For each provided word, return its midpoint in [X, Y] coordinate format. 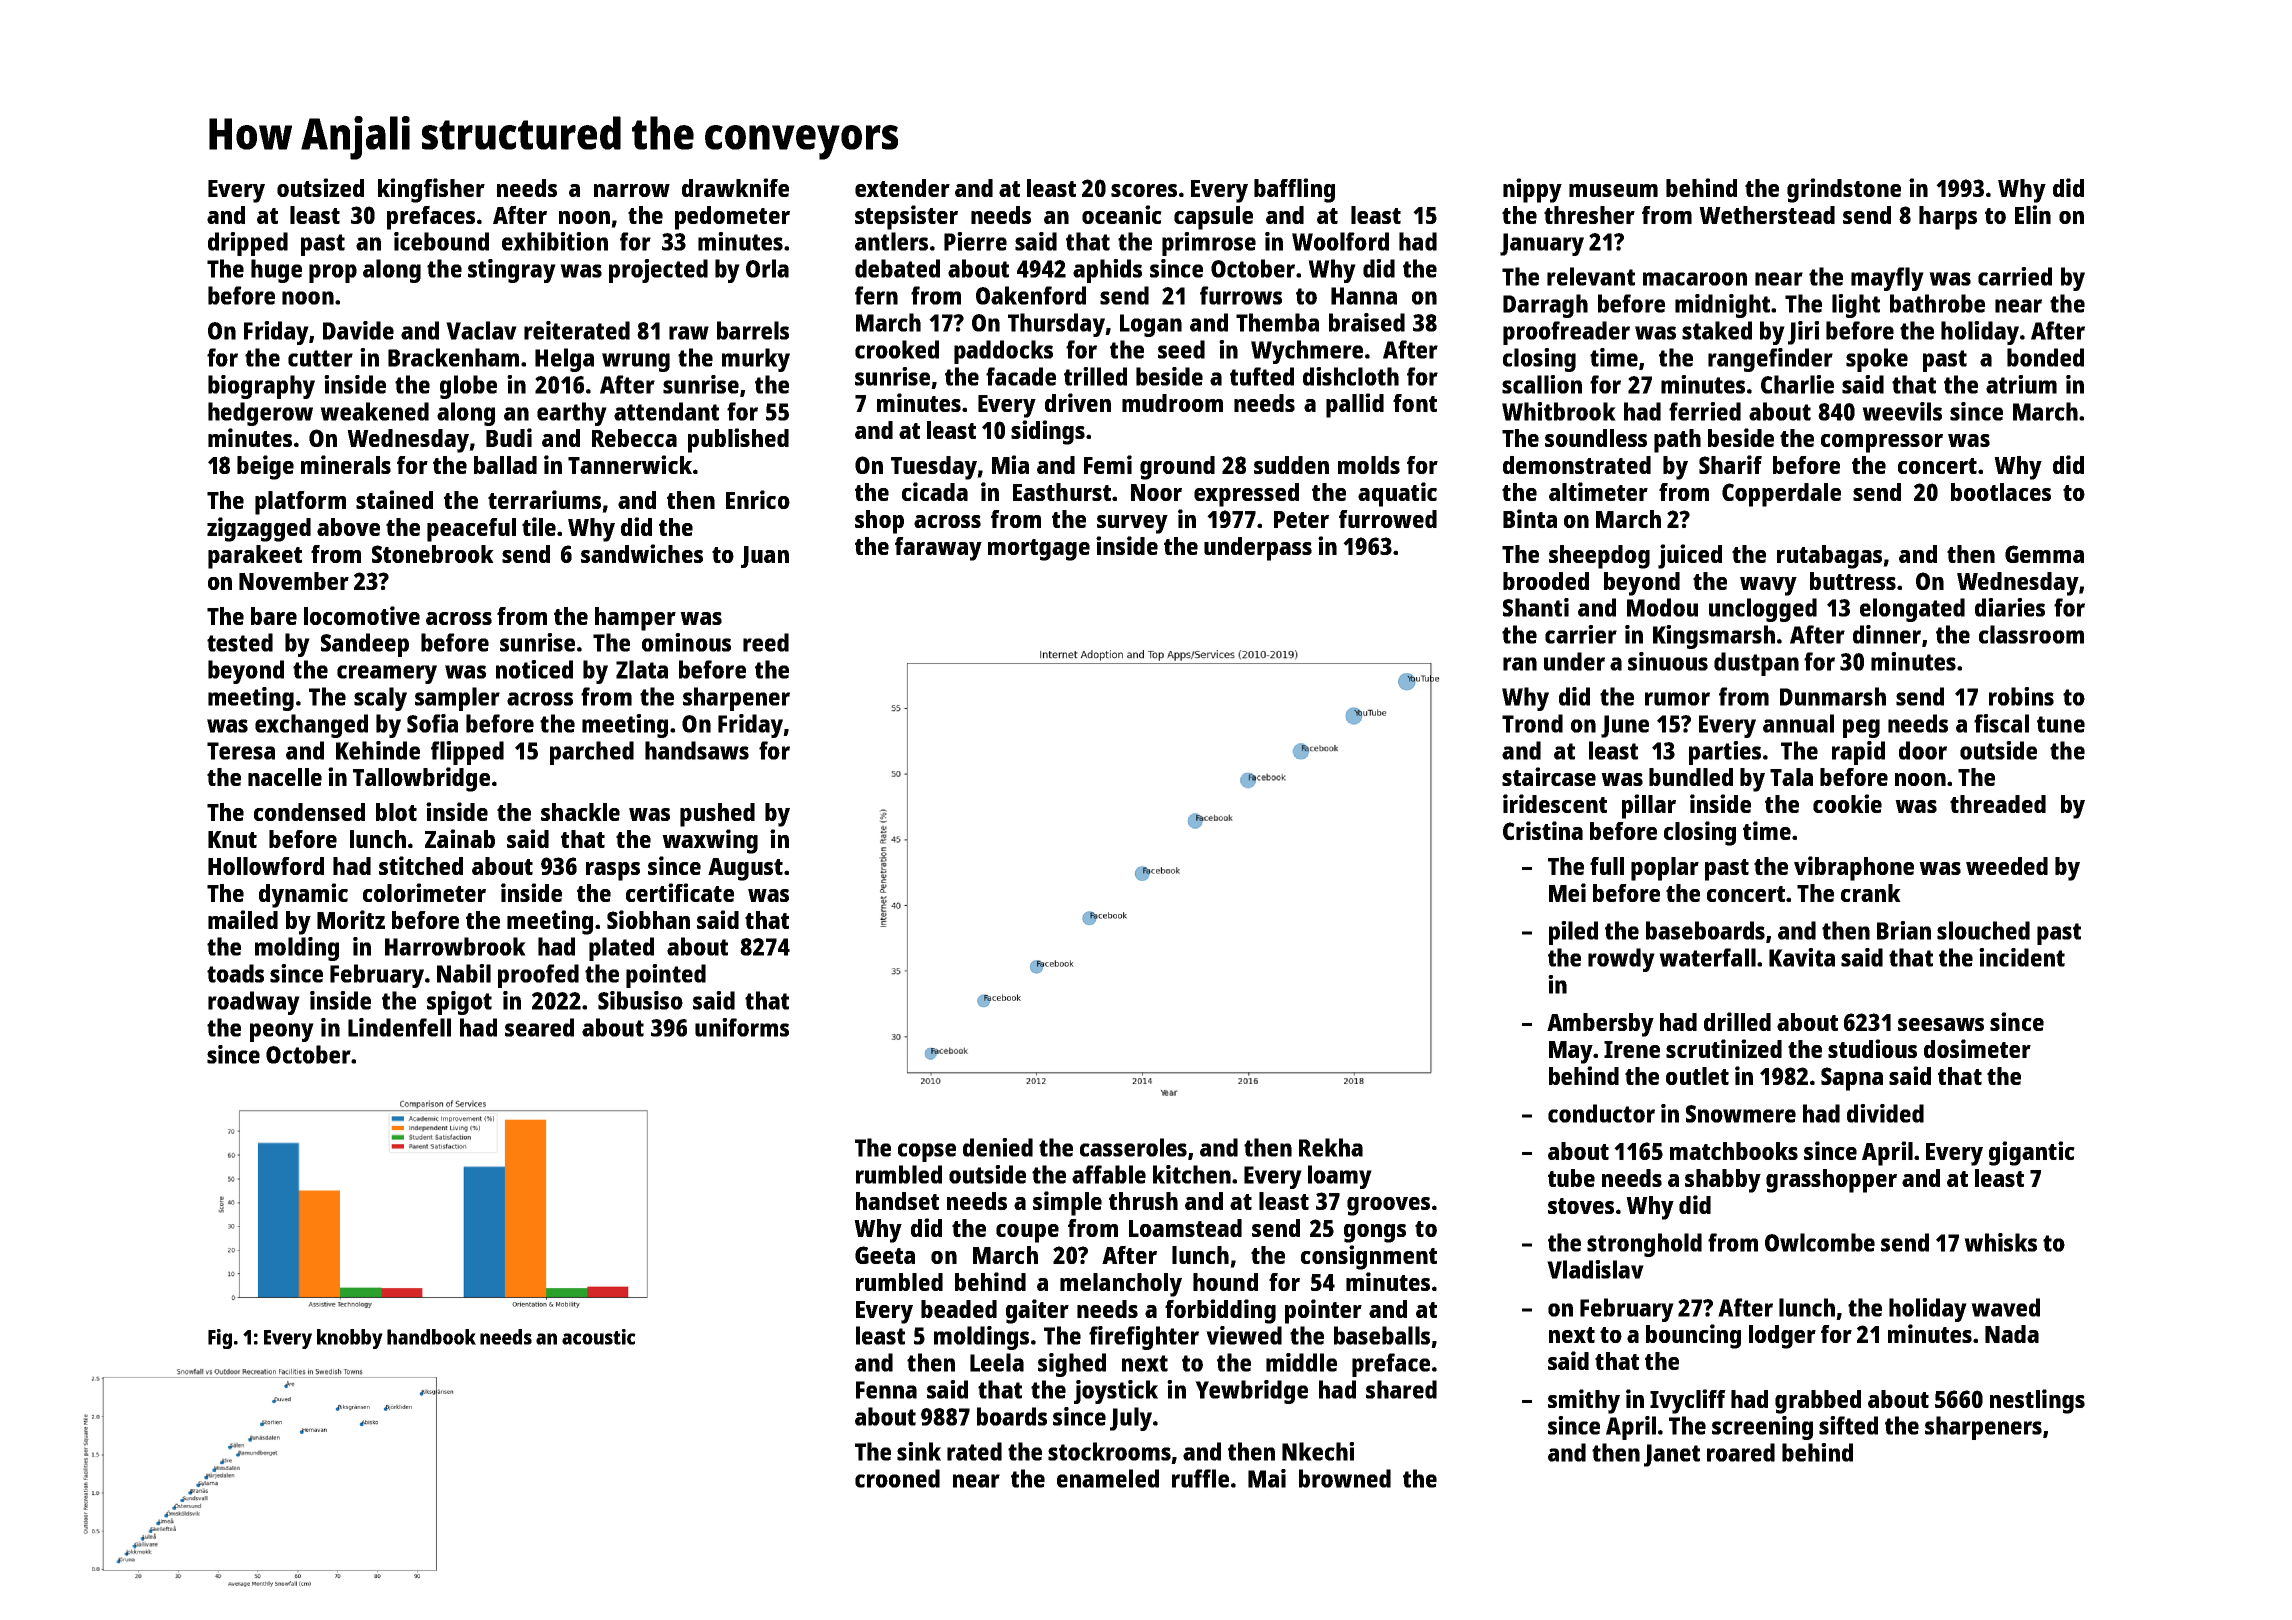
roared [1741, 1452]
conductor [1601, 1113]
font [1415, 403]
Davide [358, 330]
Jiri [1803, 333]
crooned [897, 1478]
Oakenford [1031, 295]
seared [539, 1027]
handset [897, 1201]
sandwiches [642, 553]
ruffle [1200, 1478]
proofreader [1566, 333]
